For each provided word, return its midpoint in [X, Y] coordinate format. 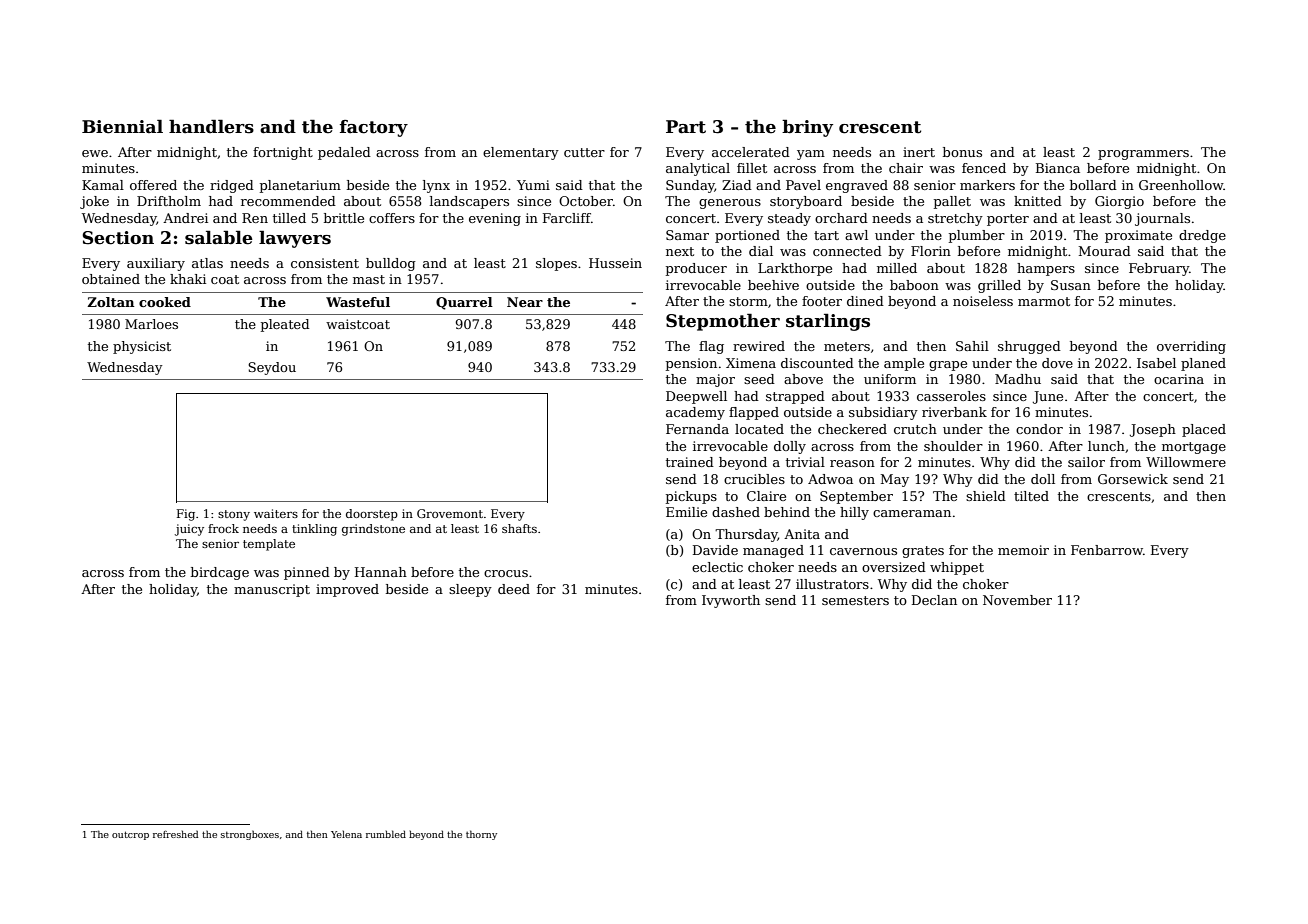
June [1048, 397]
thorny [481, 835]
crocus [506, 573]
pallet [952, 202]
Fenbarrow [1107, 550]
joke [94, 202]
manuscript [272, 590]
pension [691, 364]
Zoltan [110, 302]
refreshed [175, 834]
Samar [687, 235]
